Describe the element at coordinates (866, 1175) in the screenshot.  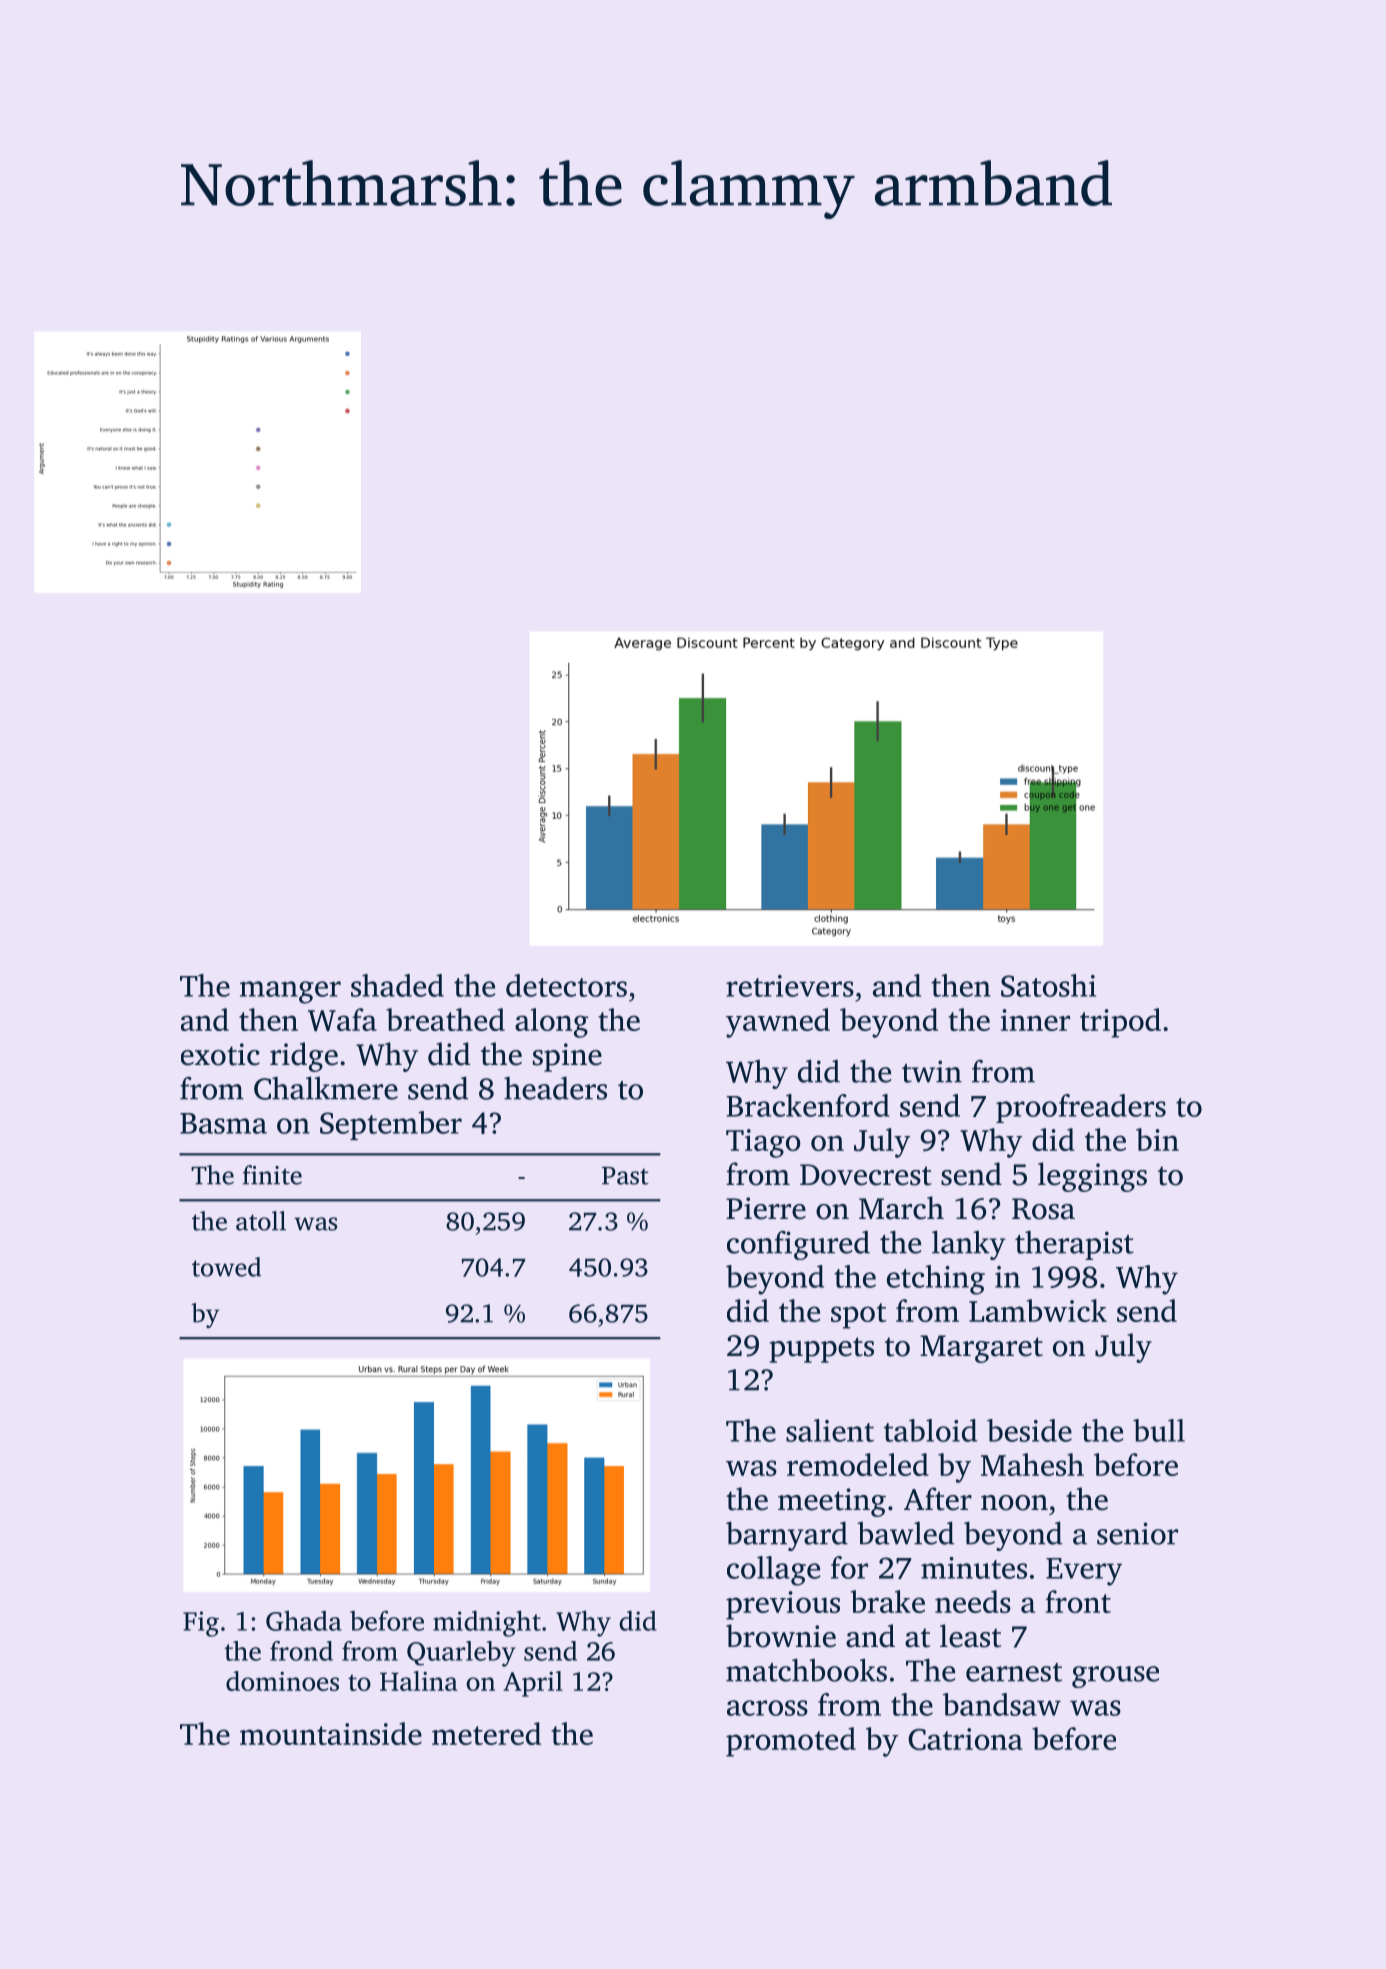
I see `Dovecrest` at that location.
